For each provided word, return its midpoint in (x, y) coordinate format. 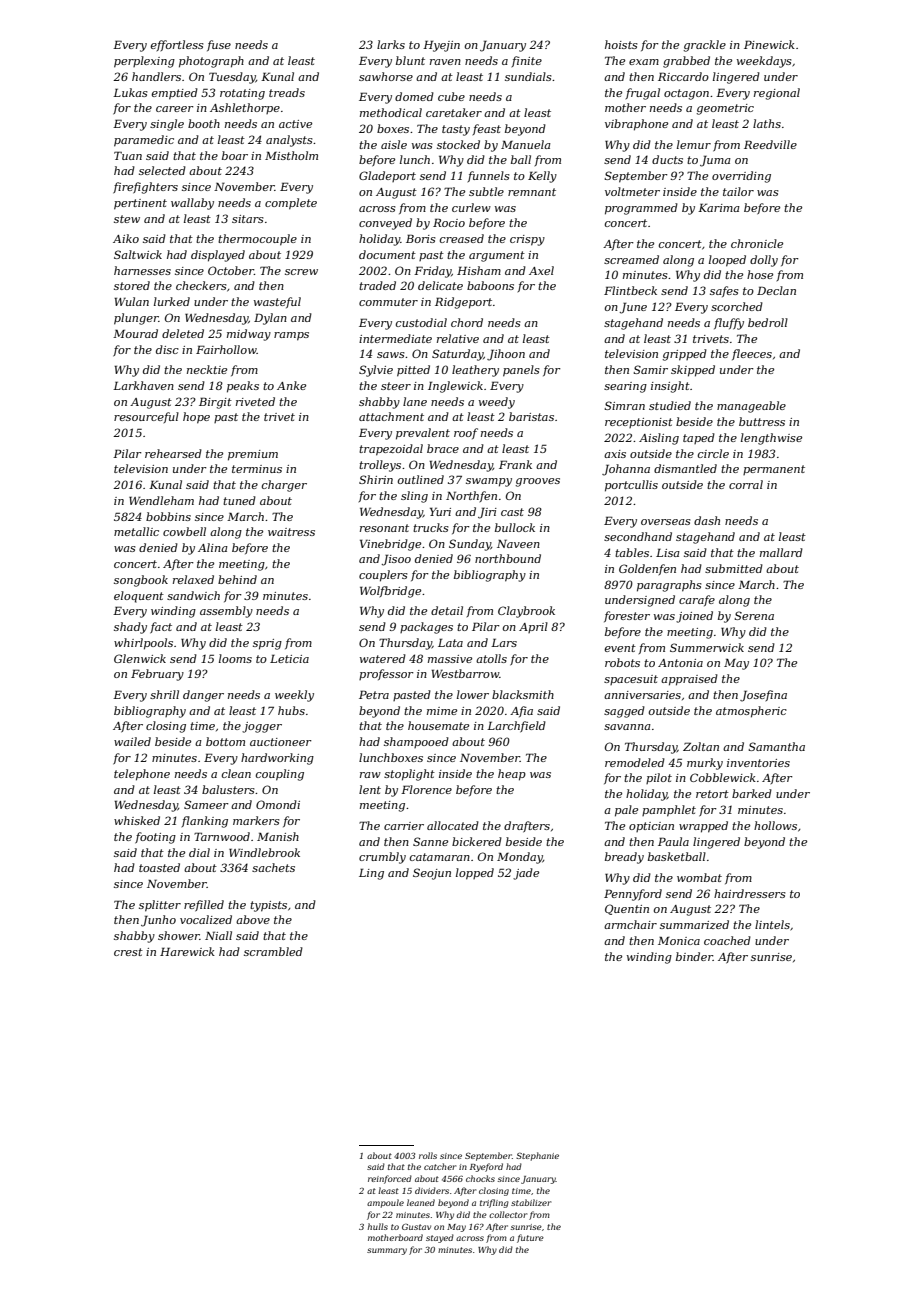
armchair (630, 924)
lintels (772, 924)
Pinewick (769, 44)
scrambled (273, 951)
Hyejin (441, 46)
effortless (177, 45)
